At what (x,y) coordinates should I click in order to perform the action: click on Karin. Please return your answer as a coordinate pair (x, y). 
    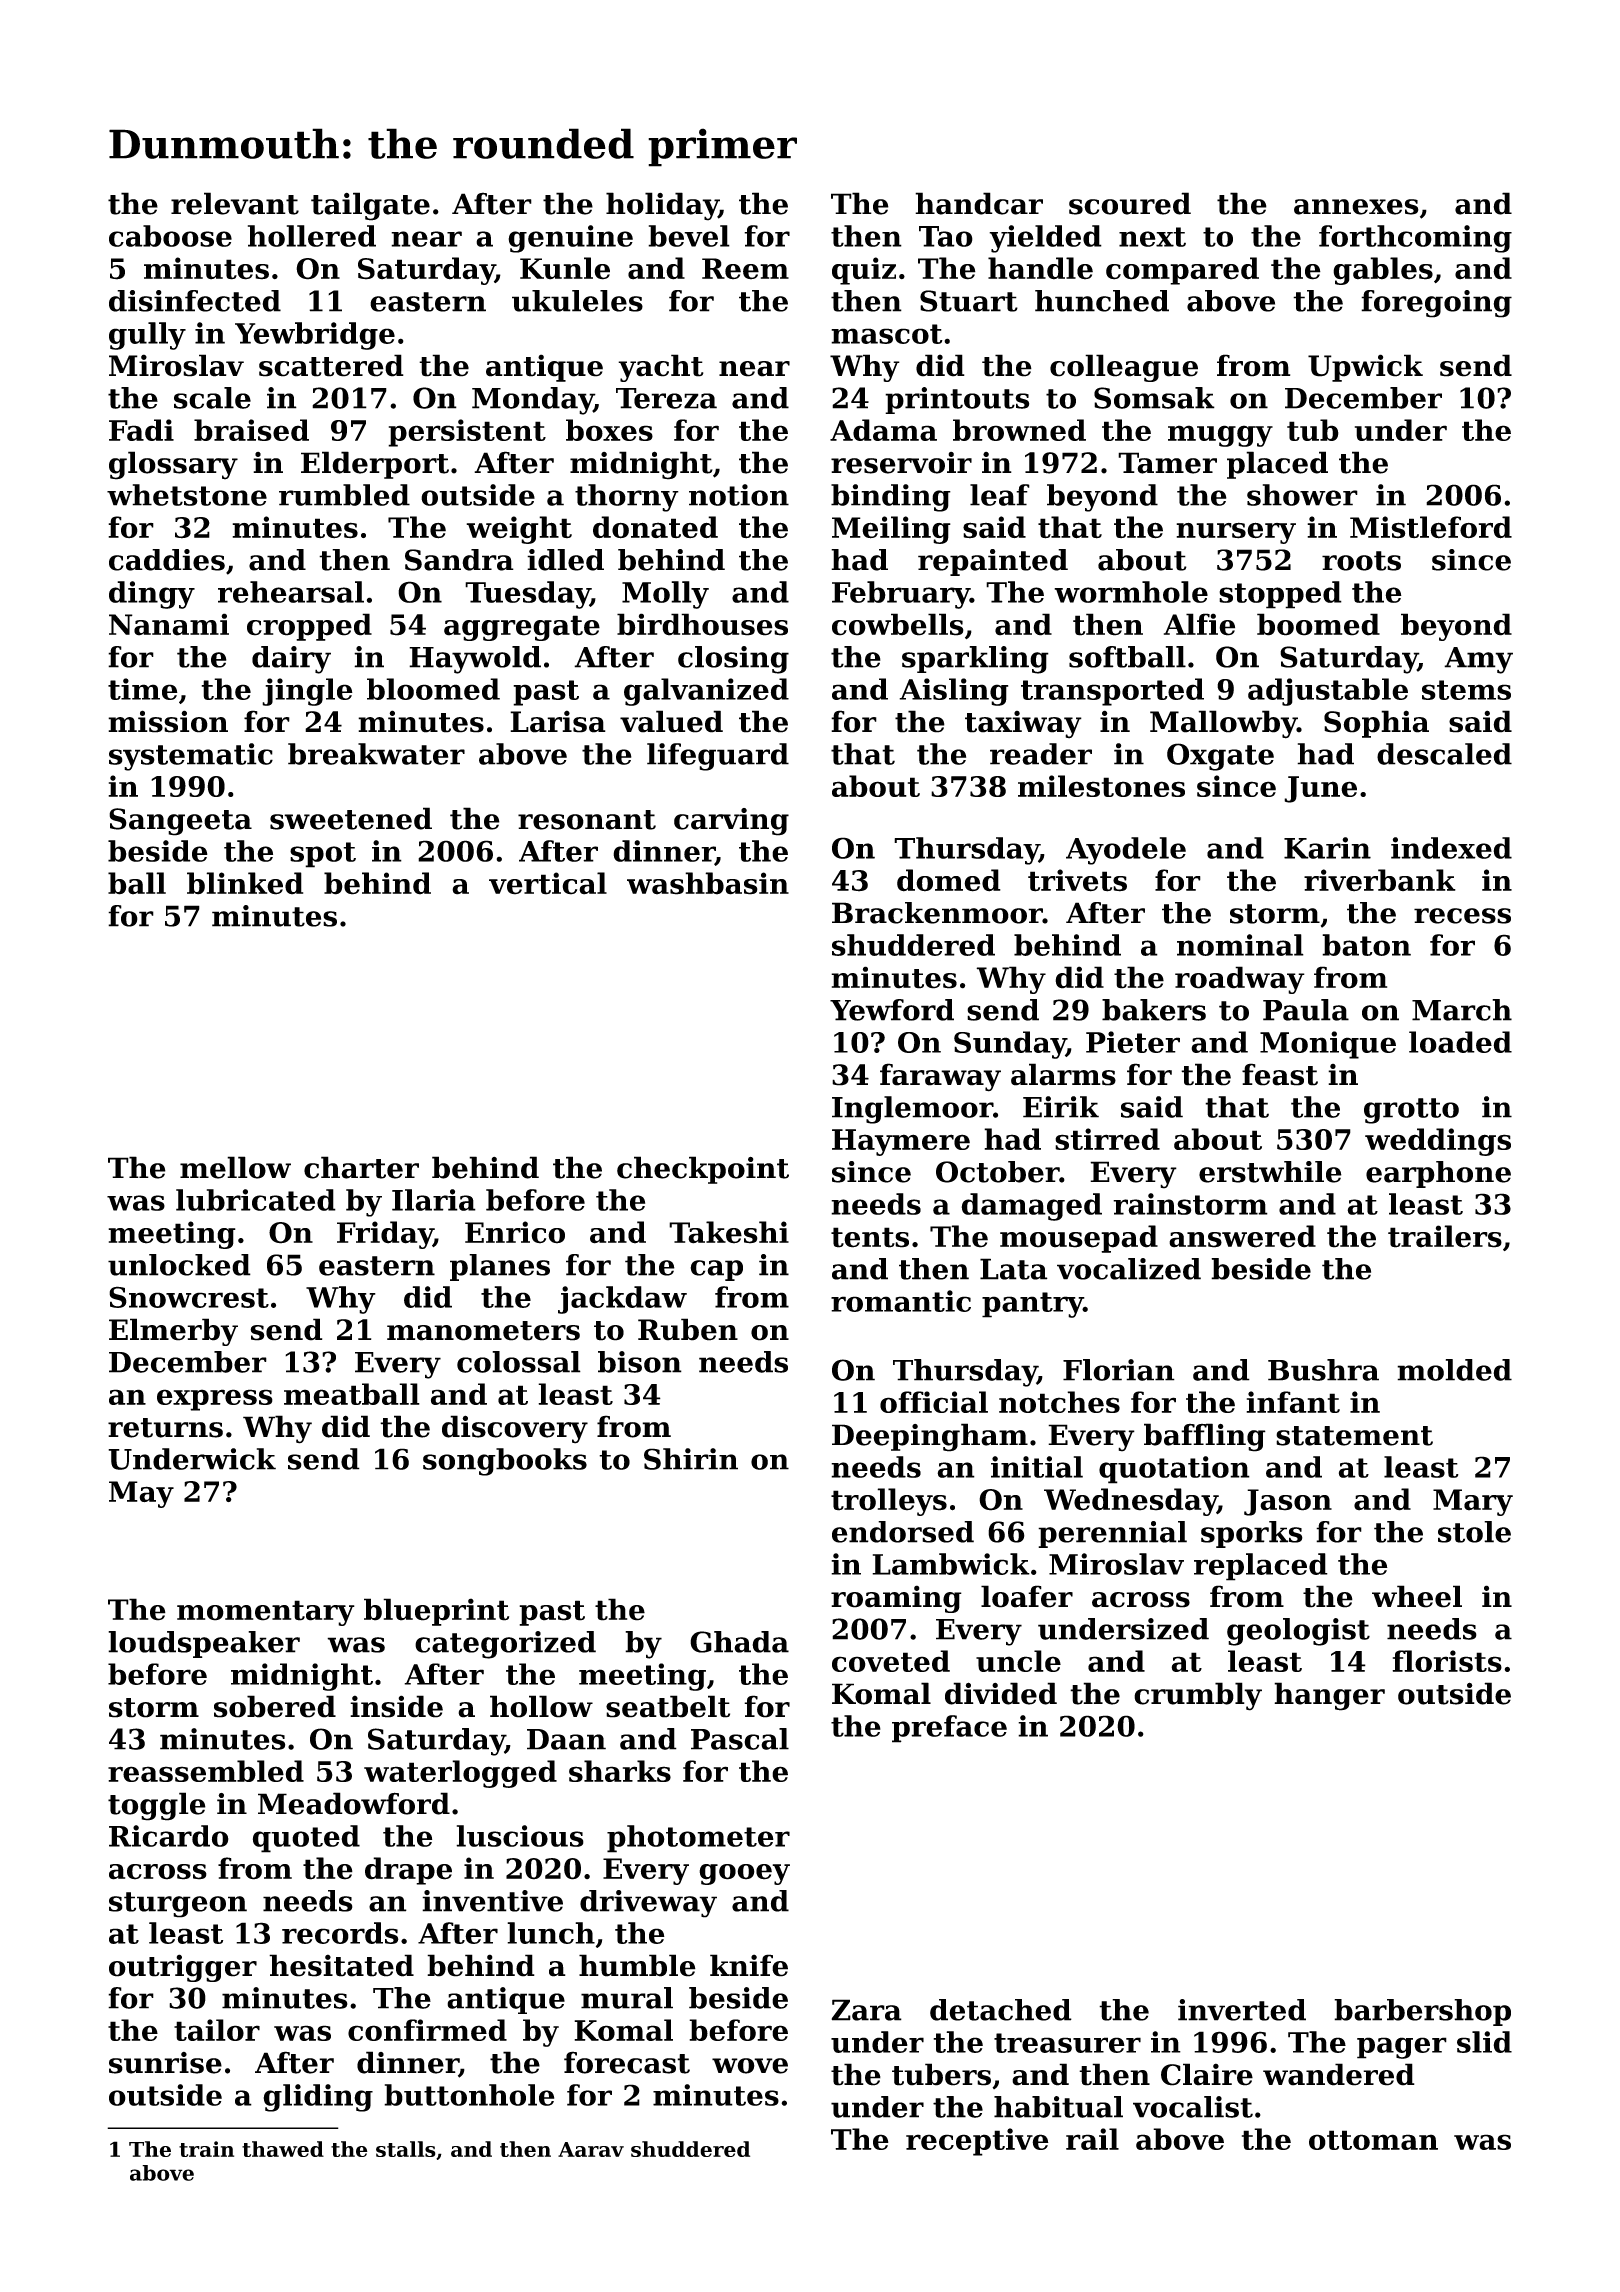
    Looking at the image, I should click on (1327, 848).
